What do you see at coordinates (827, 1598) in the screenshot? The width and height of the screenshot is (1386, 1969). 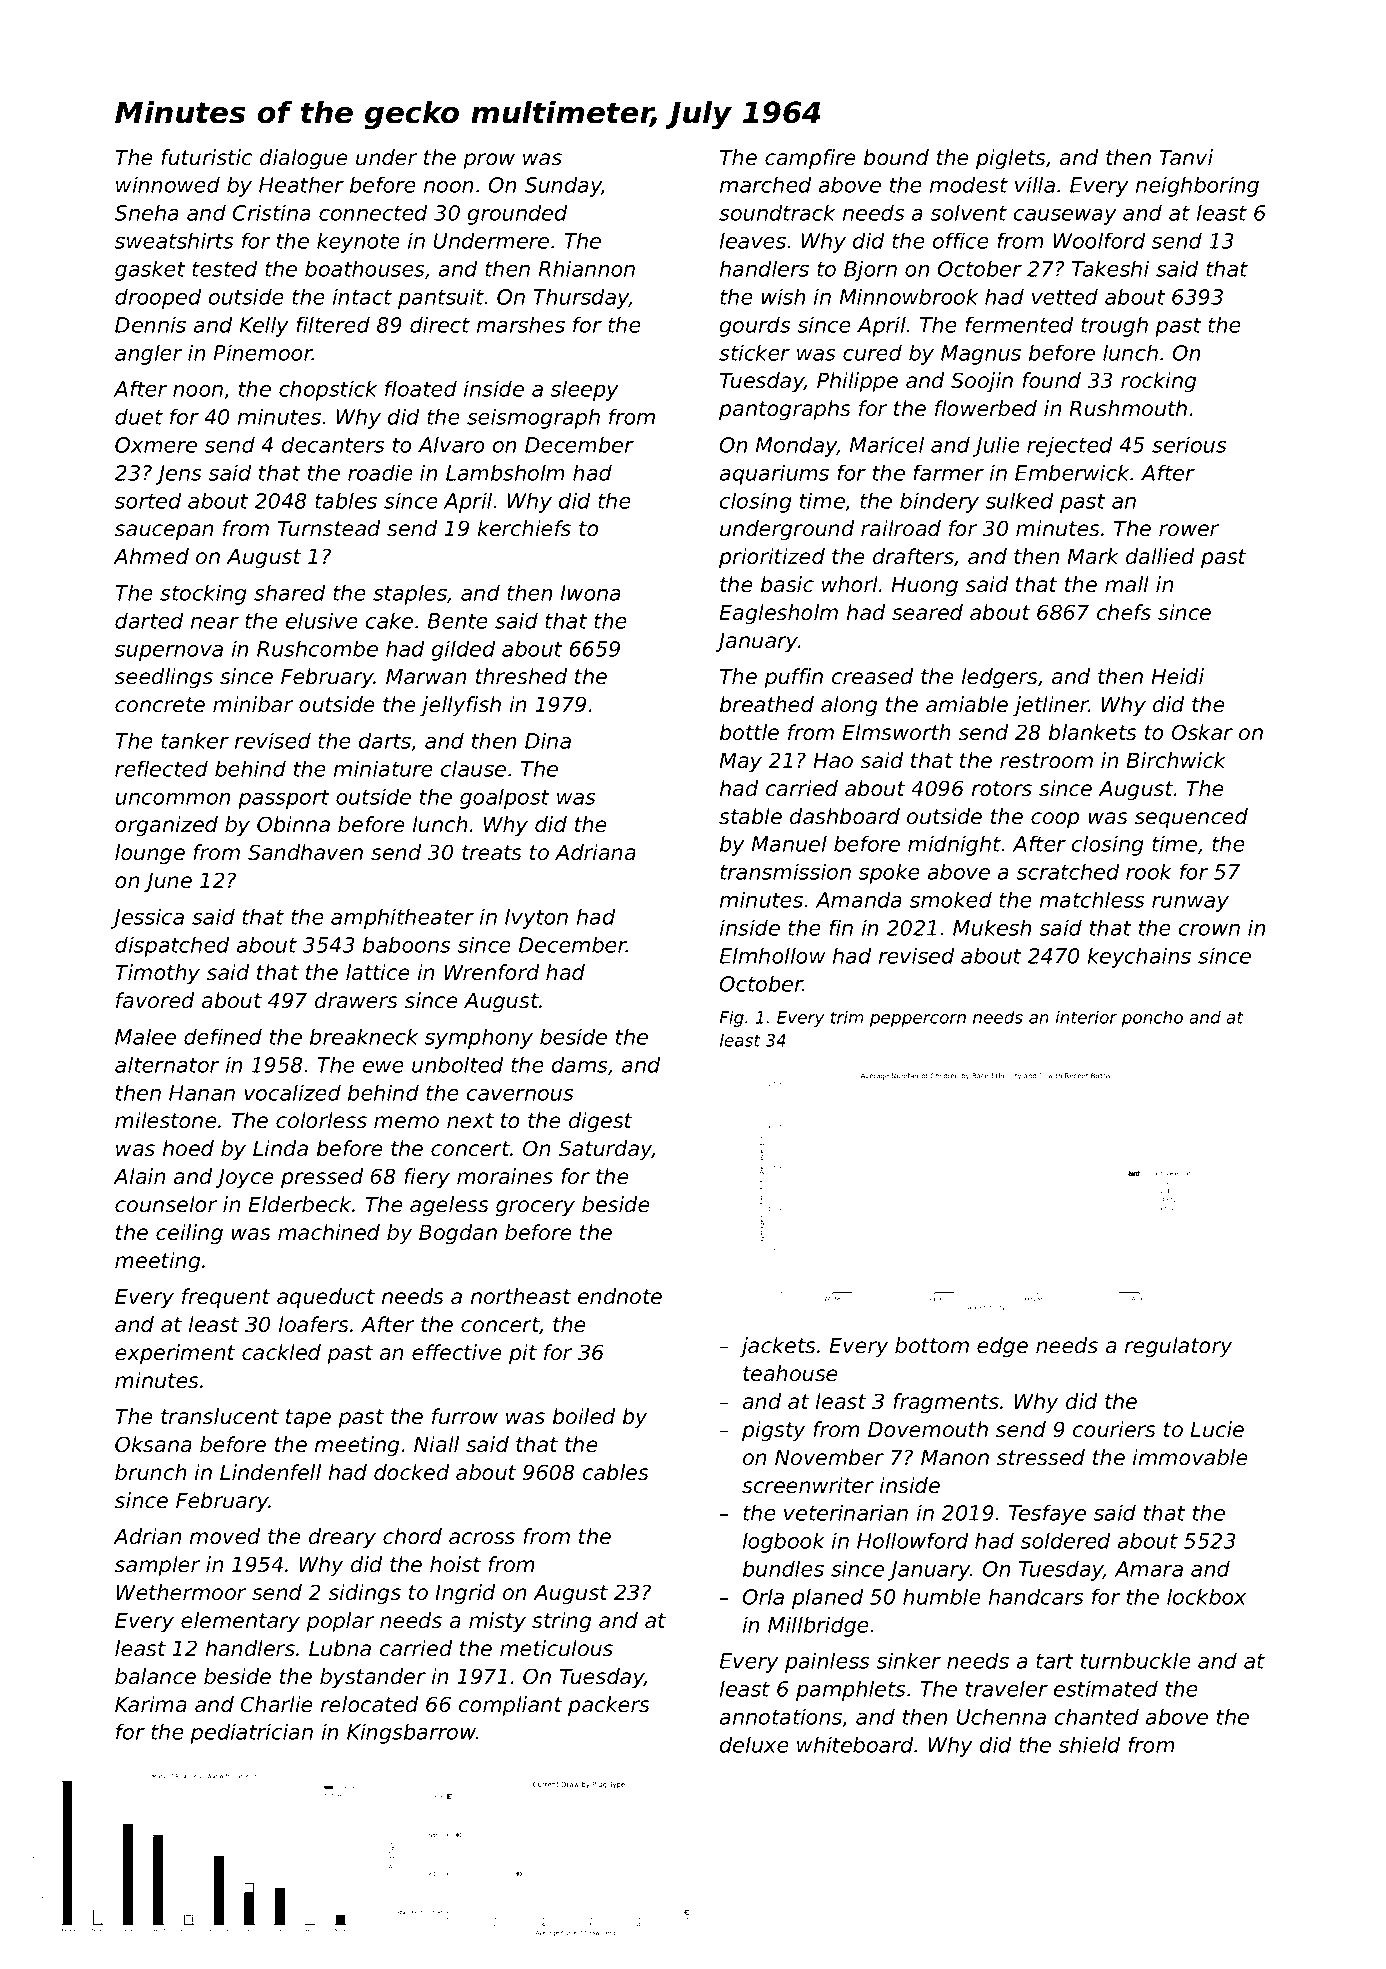 I see `planed` at bounding box center [827, 1598].
